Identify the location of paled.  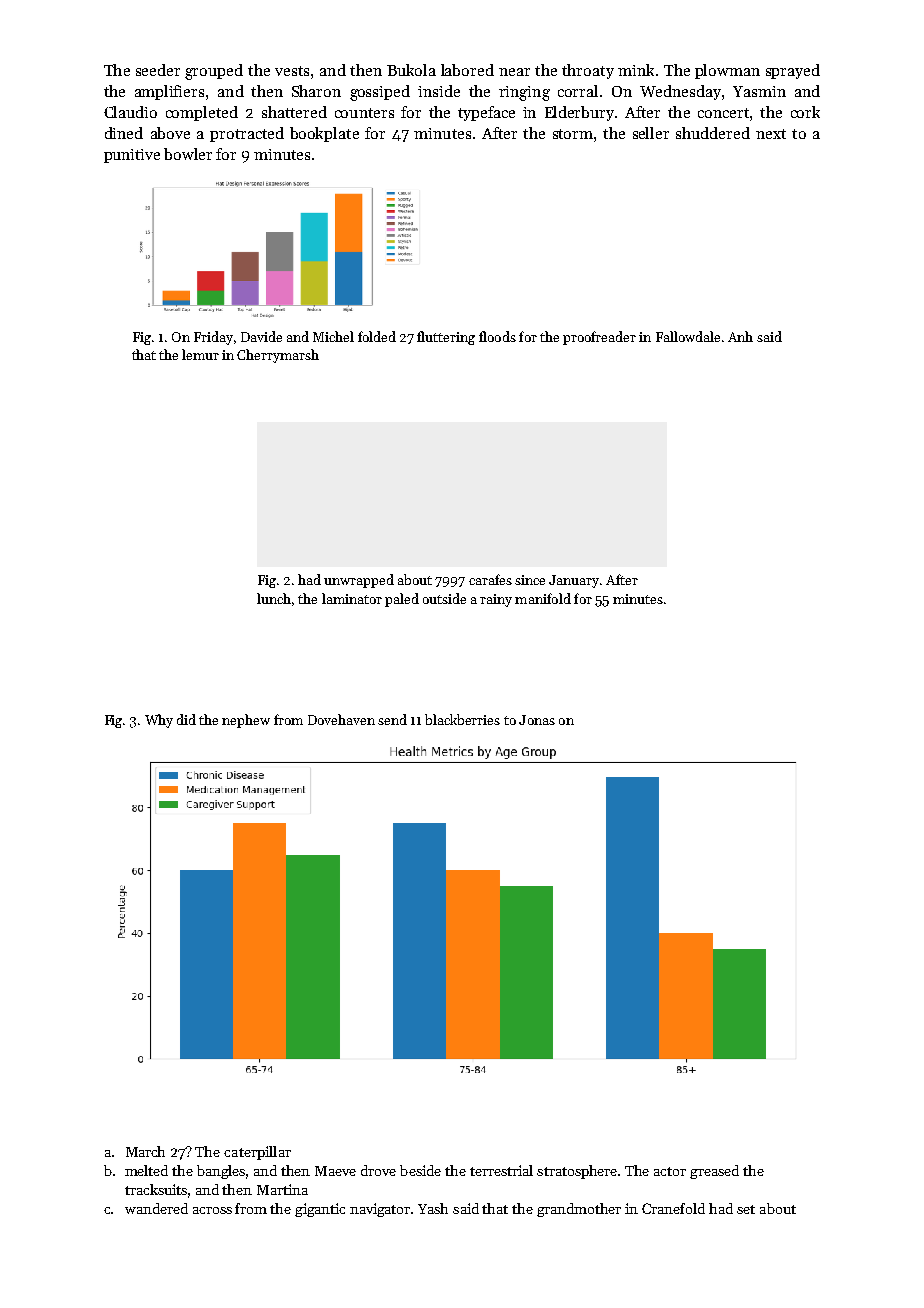
(402, 600).
